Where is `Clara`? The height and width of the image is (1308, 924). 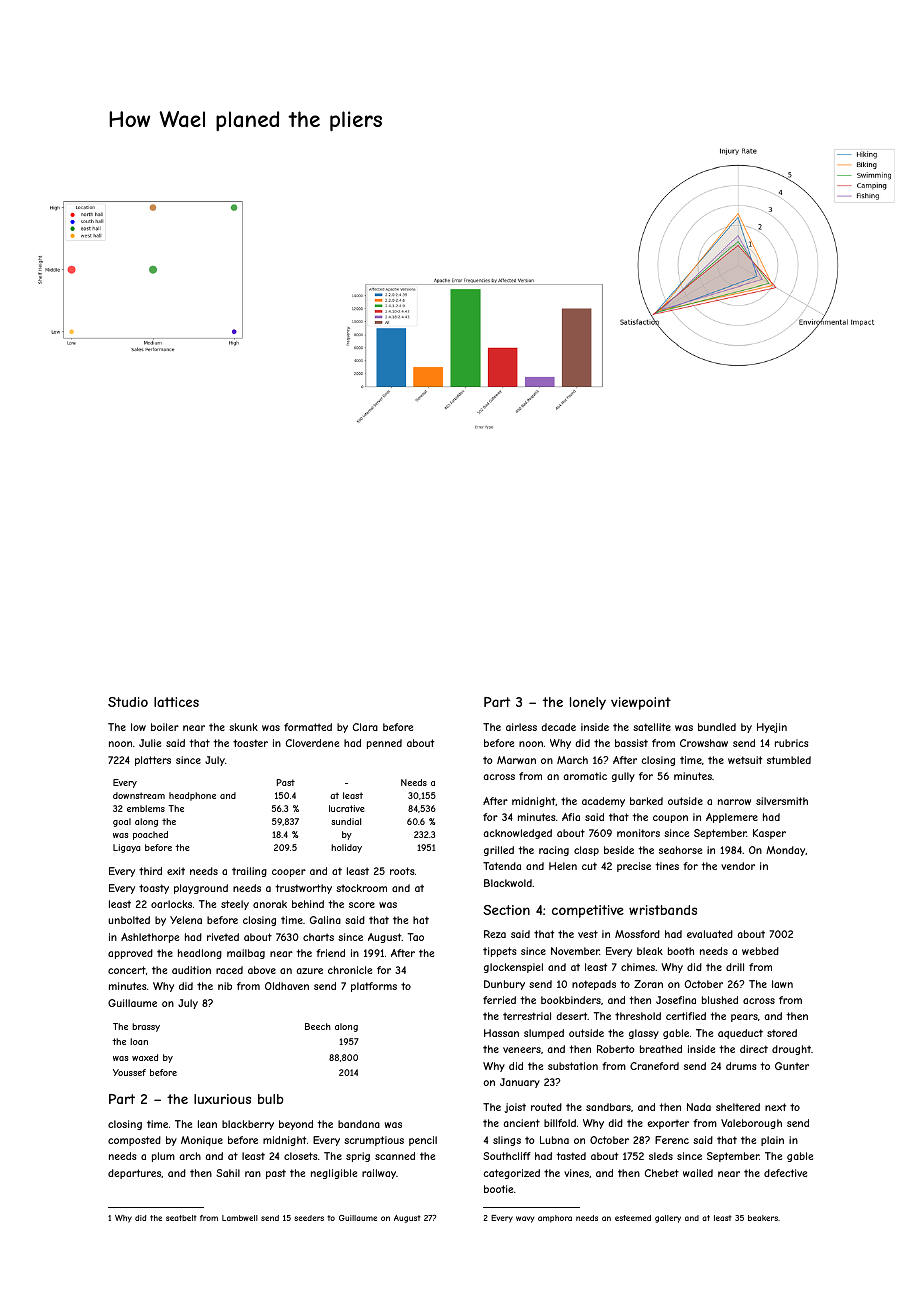 Clara is located at coordinates (365, 727).
